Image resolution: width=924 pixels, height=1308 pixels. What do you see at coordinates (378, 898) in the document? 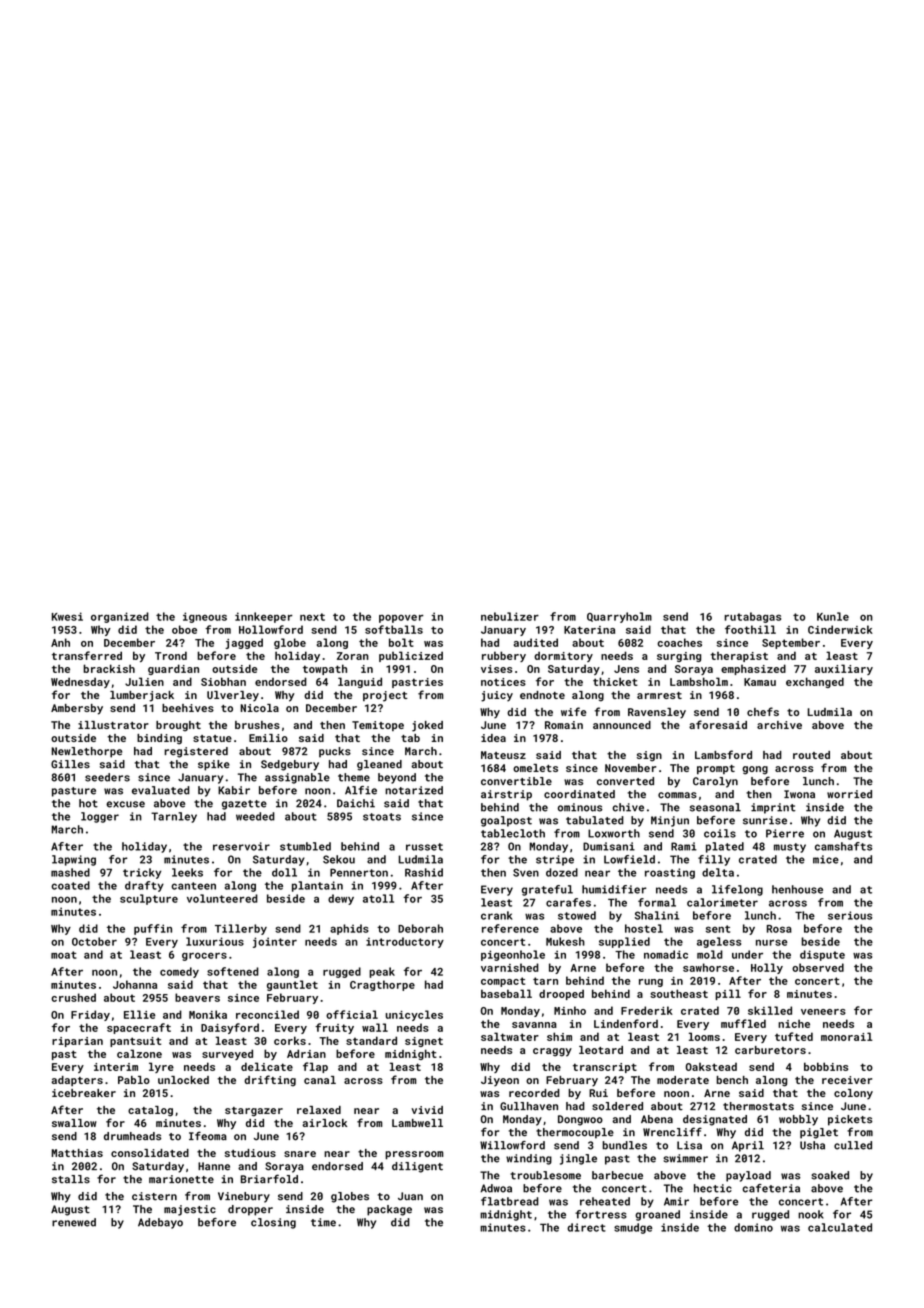
I see `atoll` at bounding box center [378, 898].
